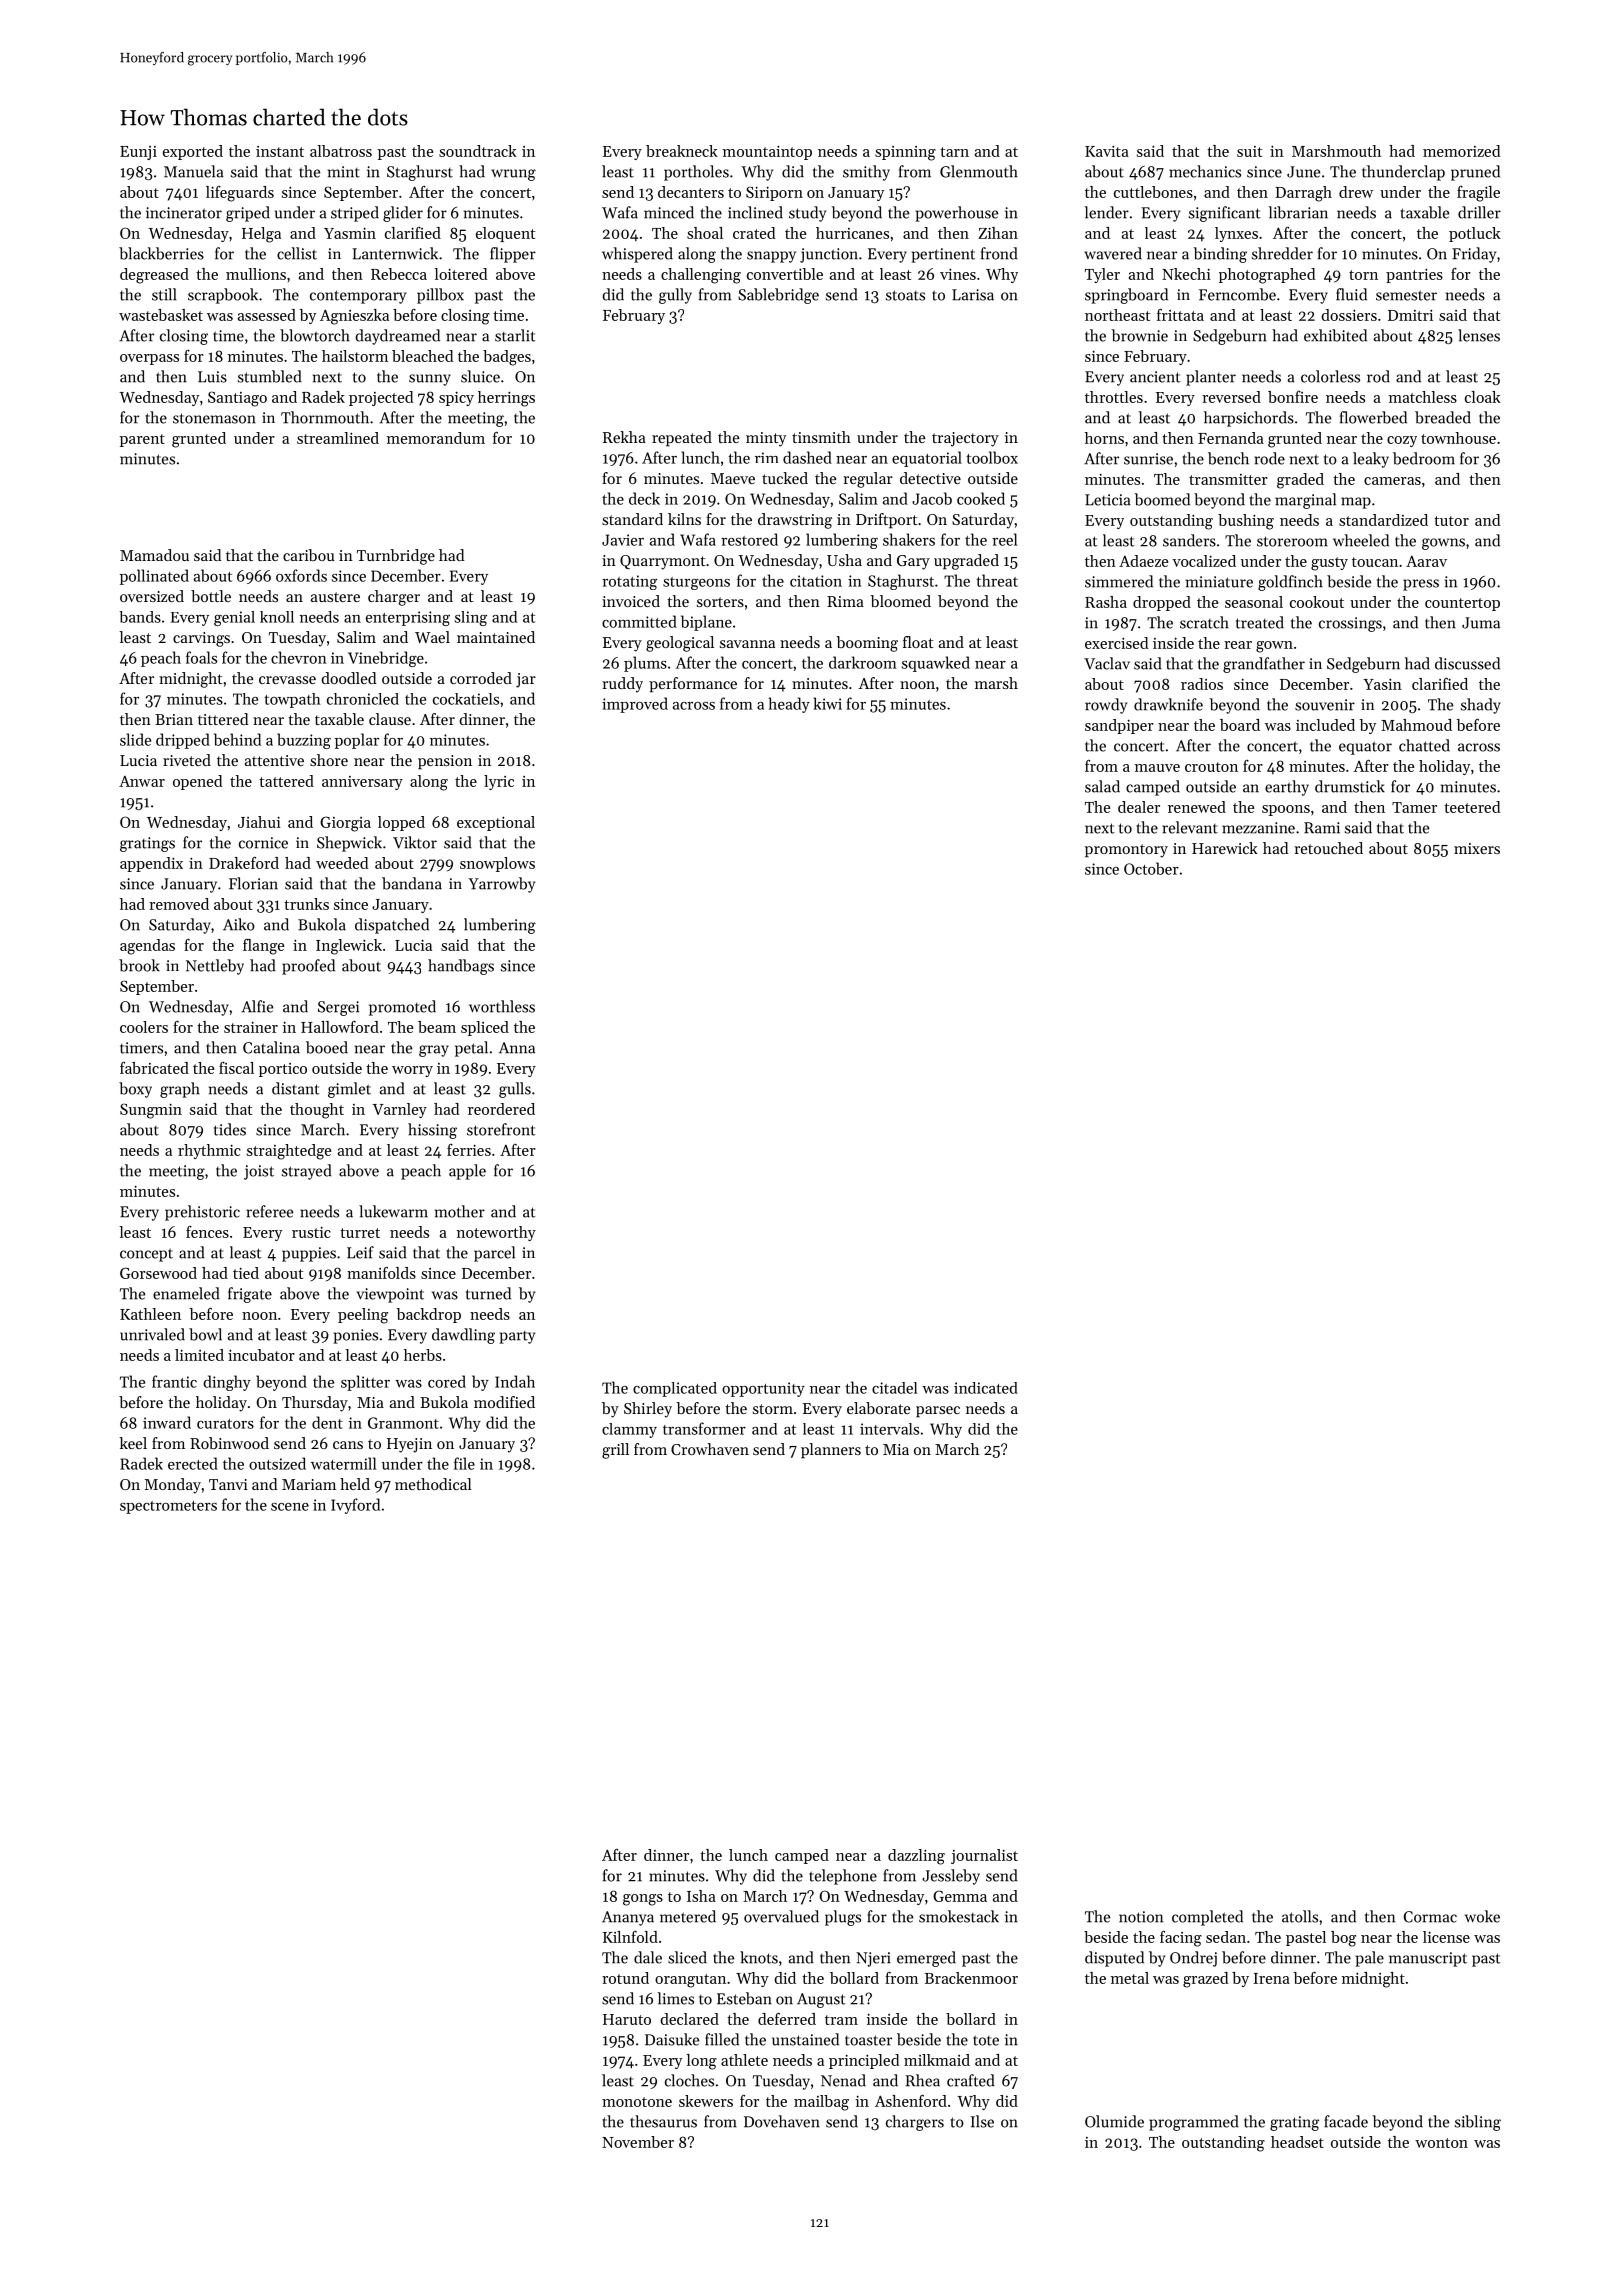  Describe the element at coordinates (789, 705) in the screenshot. I see `heady` at that location.
